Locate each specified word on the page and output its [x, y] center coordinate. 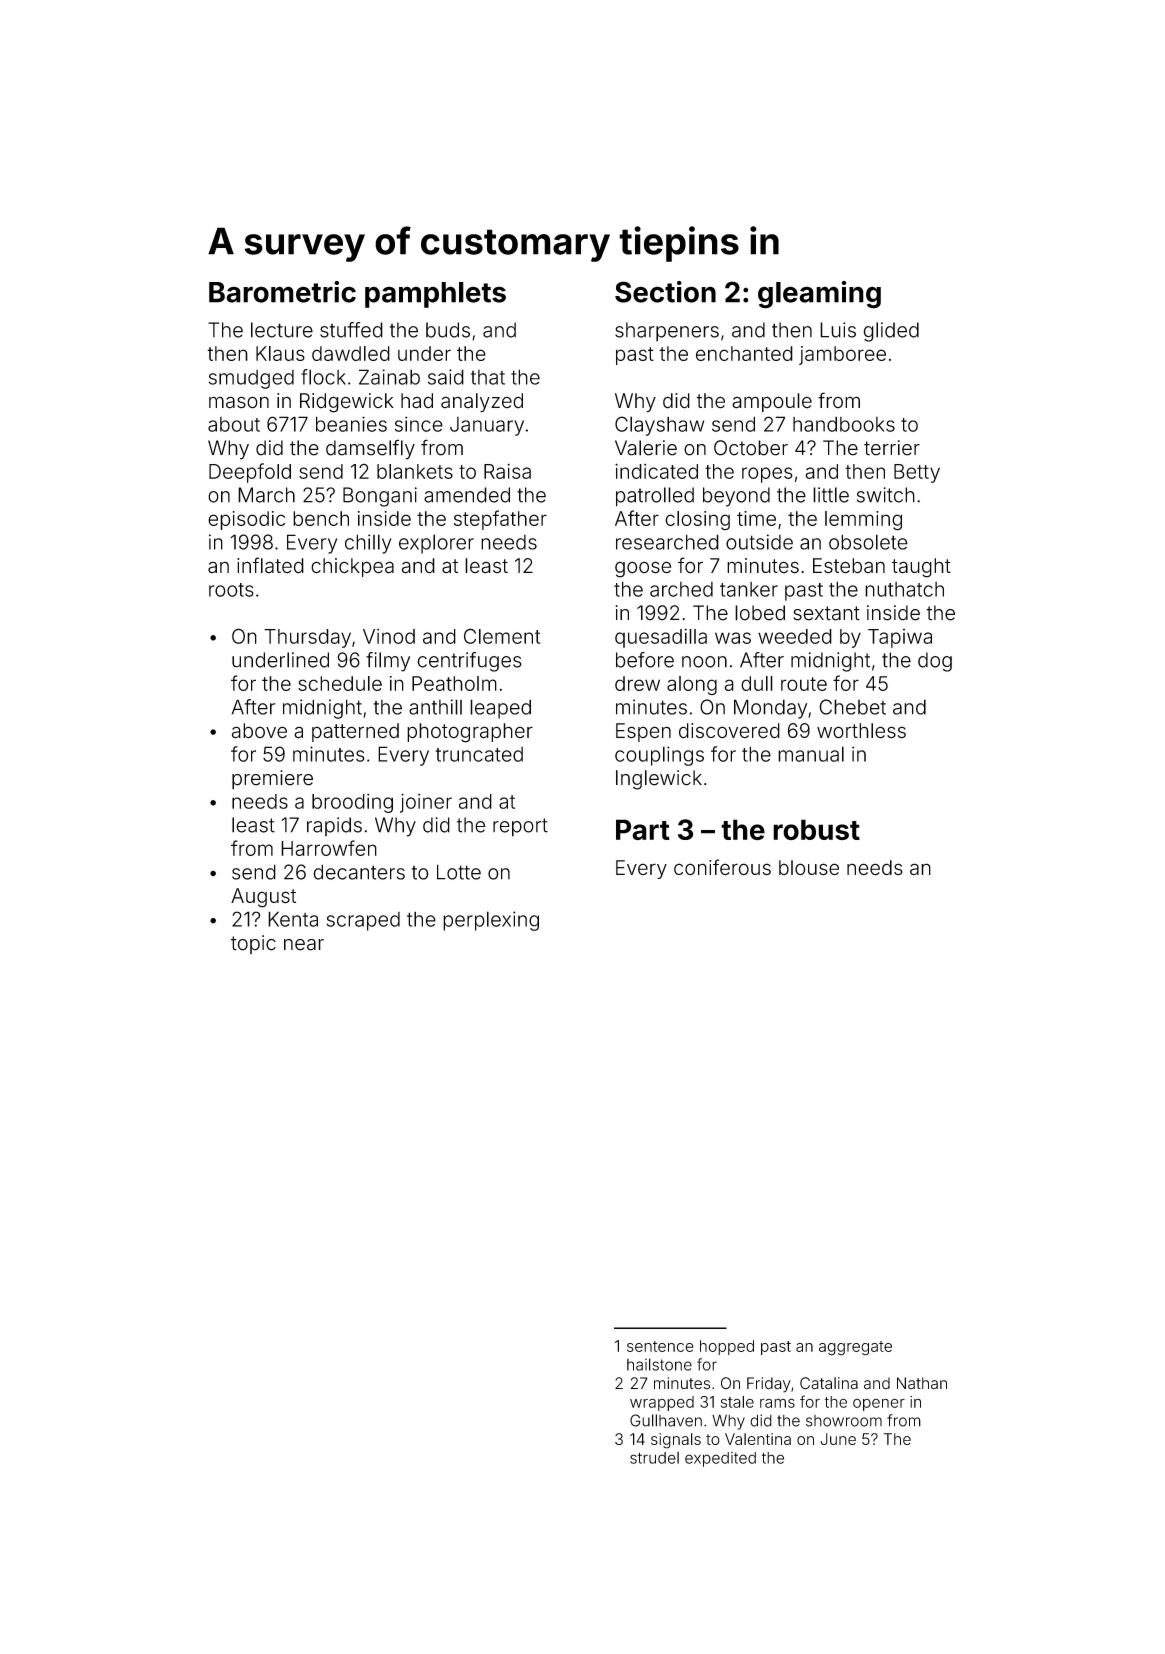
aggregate [855, 1348]
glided [891, 332]
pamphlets [435, 295]
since [419, 424]
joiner [426, 803]
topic [253, 944]
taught [921, 568]
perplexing [491, 921]
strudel [654, 1458]
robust [816, 829]
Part [643, 829]
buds [448, 330]
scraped [363, 921]
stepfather [500, 520]
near [304, 945]
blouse [809, 867]
